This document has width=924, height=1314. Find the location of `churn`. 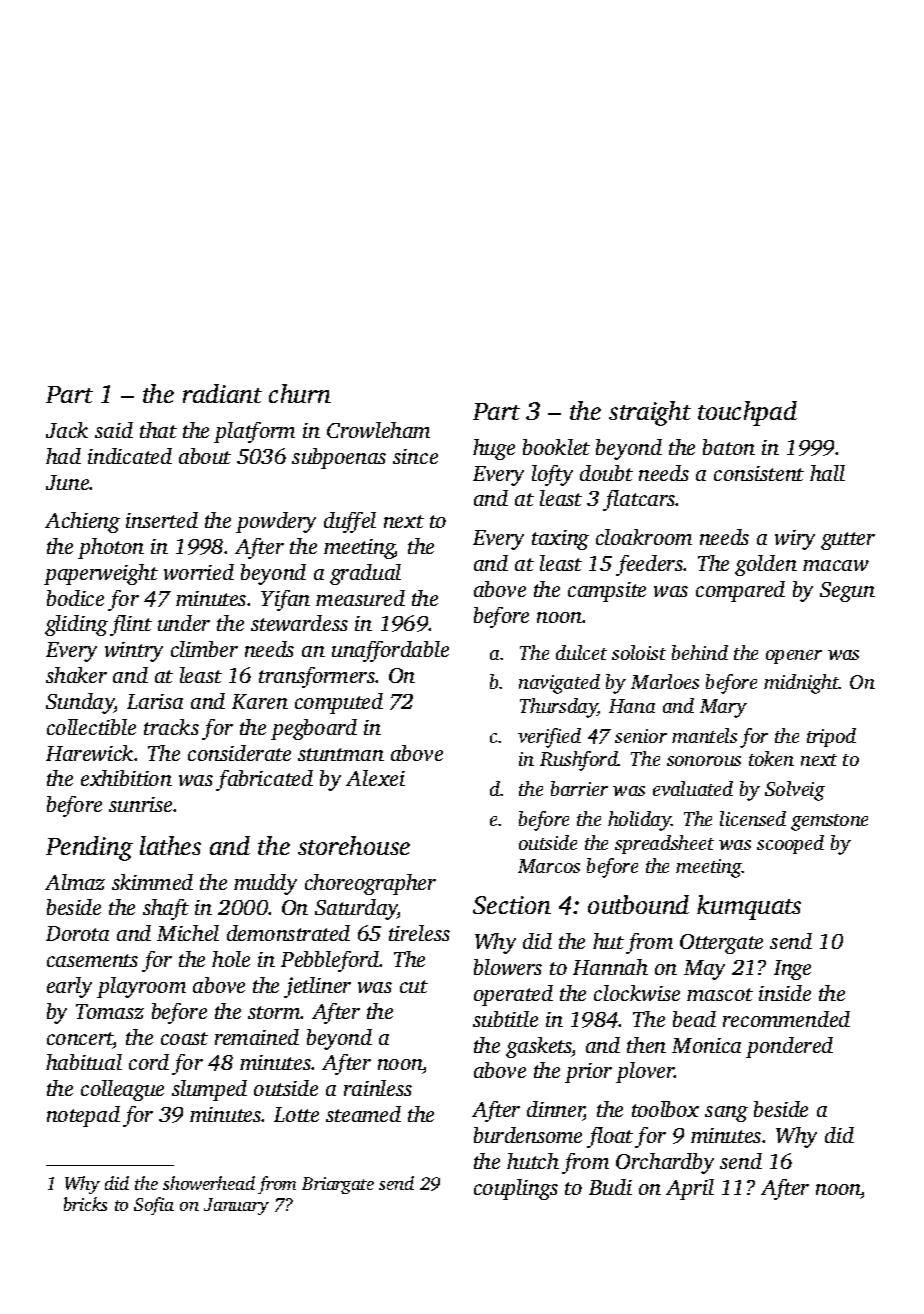

churn is located at coordinates (300, 393).
